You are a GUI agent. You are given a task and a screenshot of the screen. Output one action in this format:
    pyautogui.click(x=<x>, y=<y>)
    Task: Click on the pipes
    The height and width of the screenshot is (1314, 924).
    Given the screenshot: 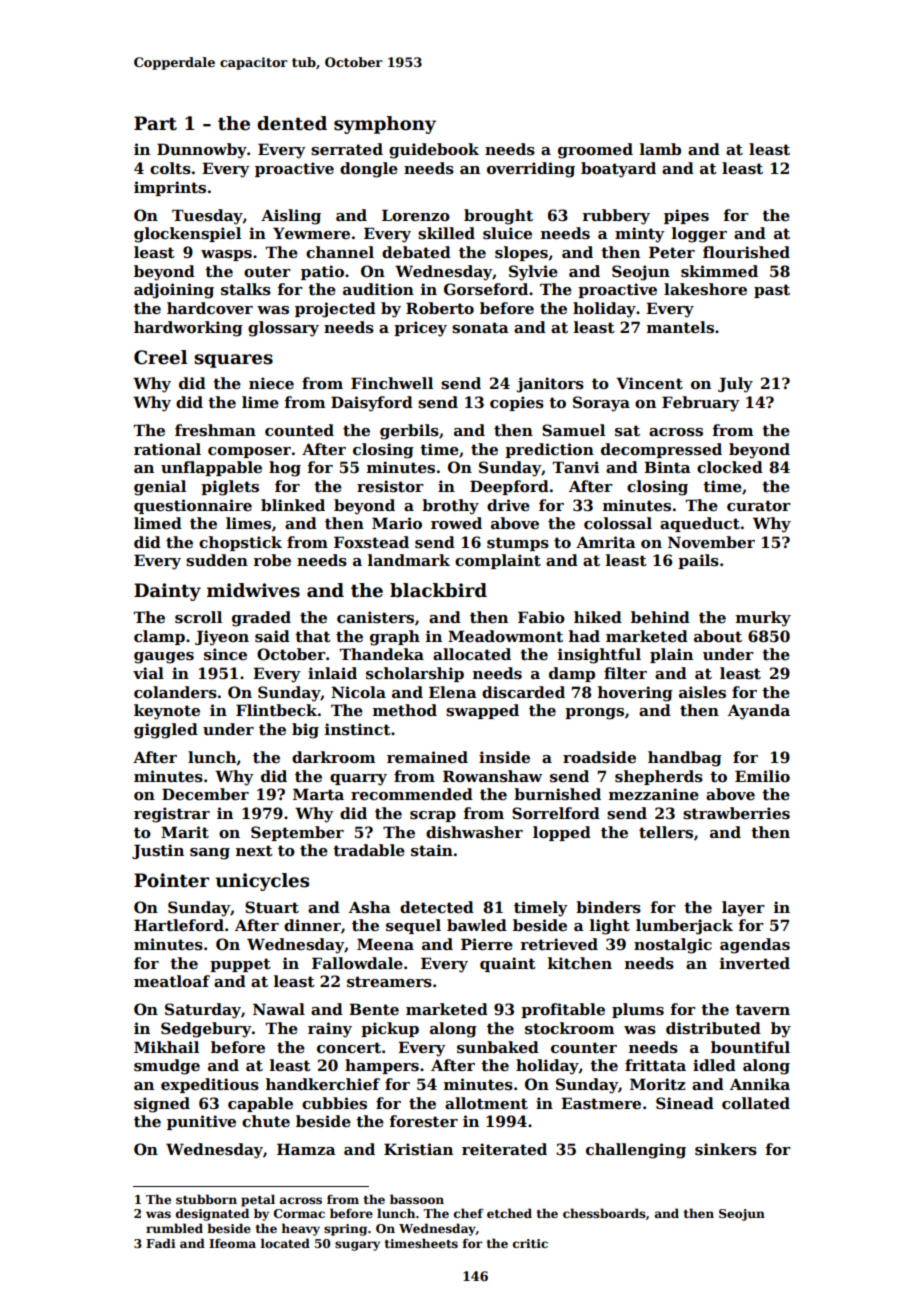 What is the action you would take?
    pyautogui.click(x=686, y=216)
